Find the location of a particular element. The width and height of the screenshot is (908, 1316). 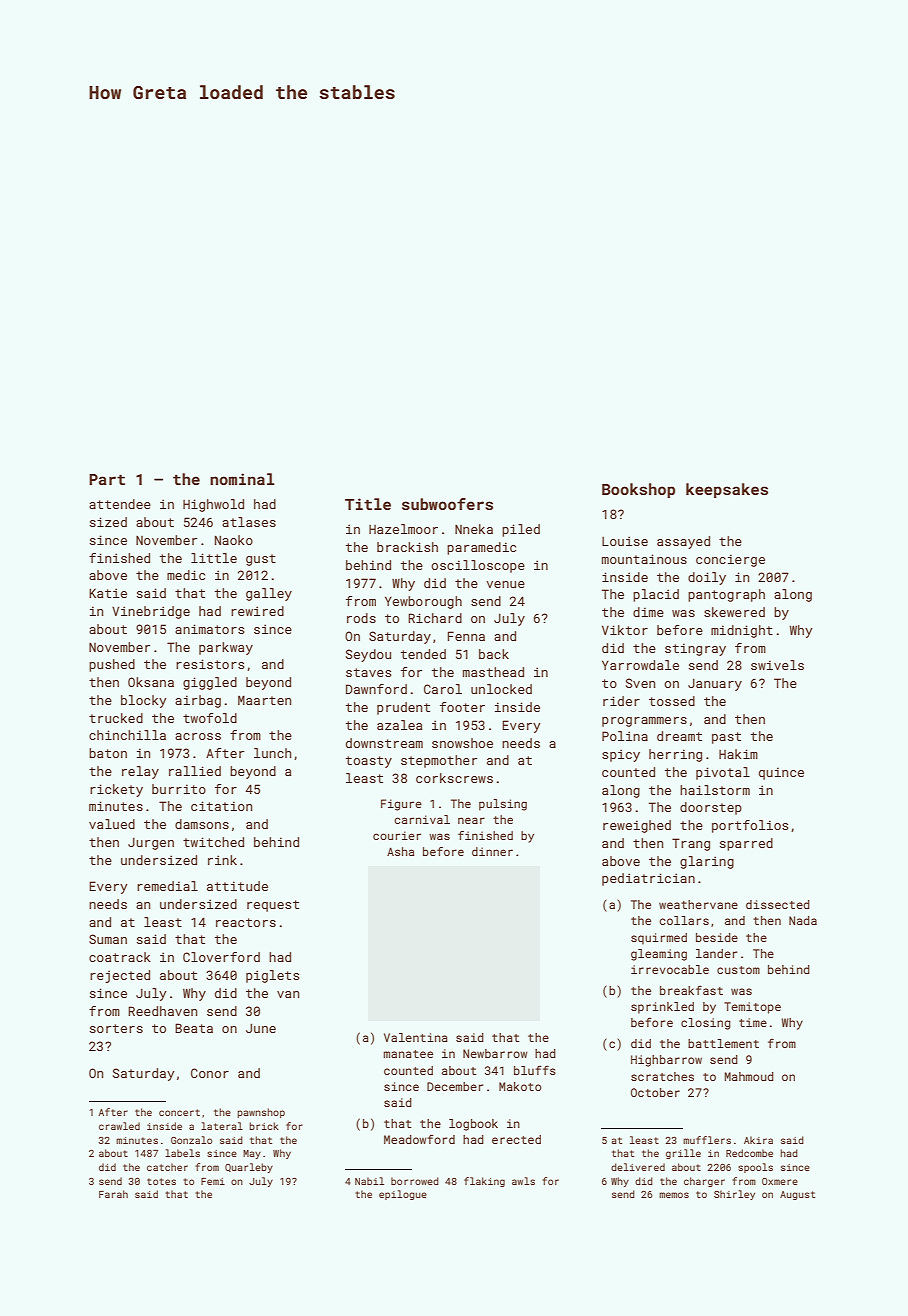

Farah is located at coordinates (113, 1194).
